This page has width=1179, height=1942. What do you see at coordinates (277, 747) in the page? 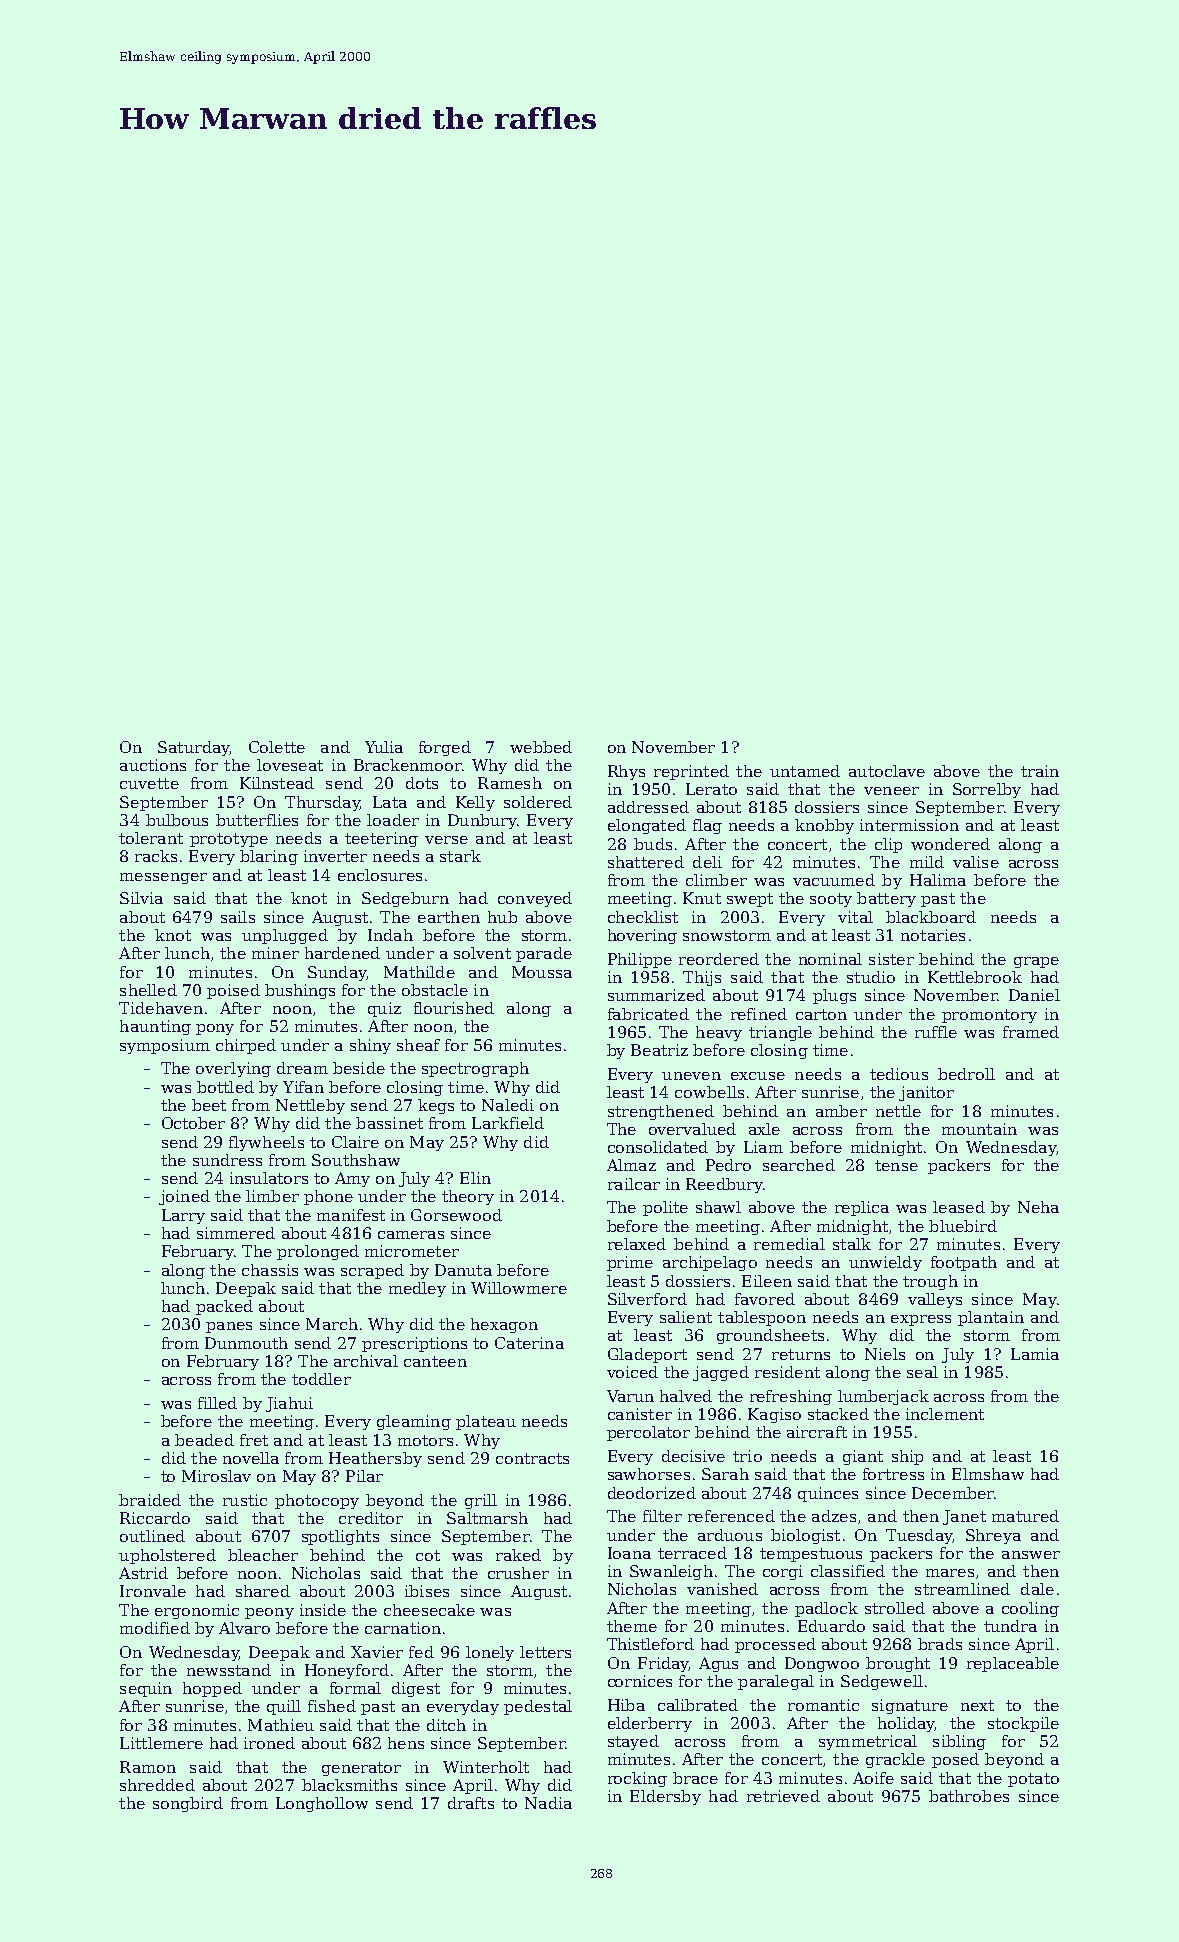
I see `Colette` at bounding box center [277, 747].
